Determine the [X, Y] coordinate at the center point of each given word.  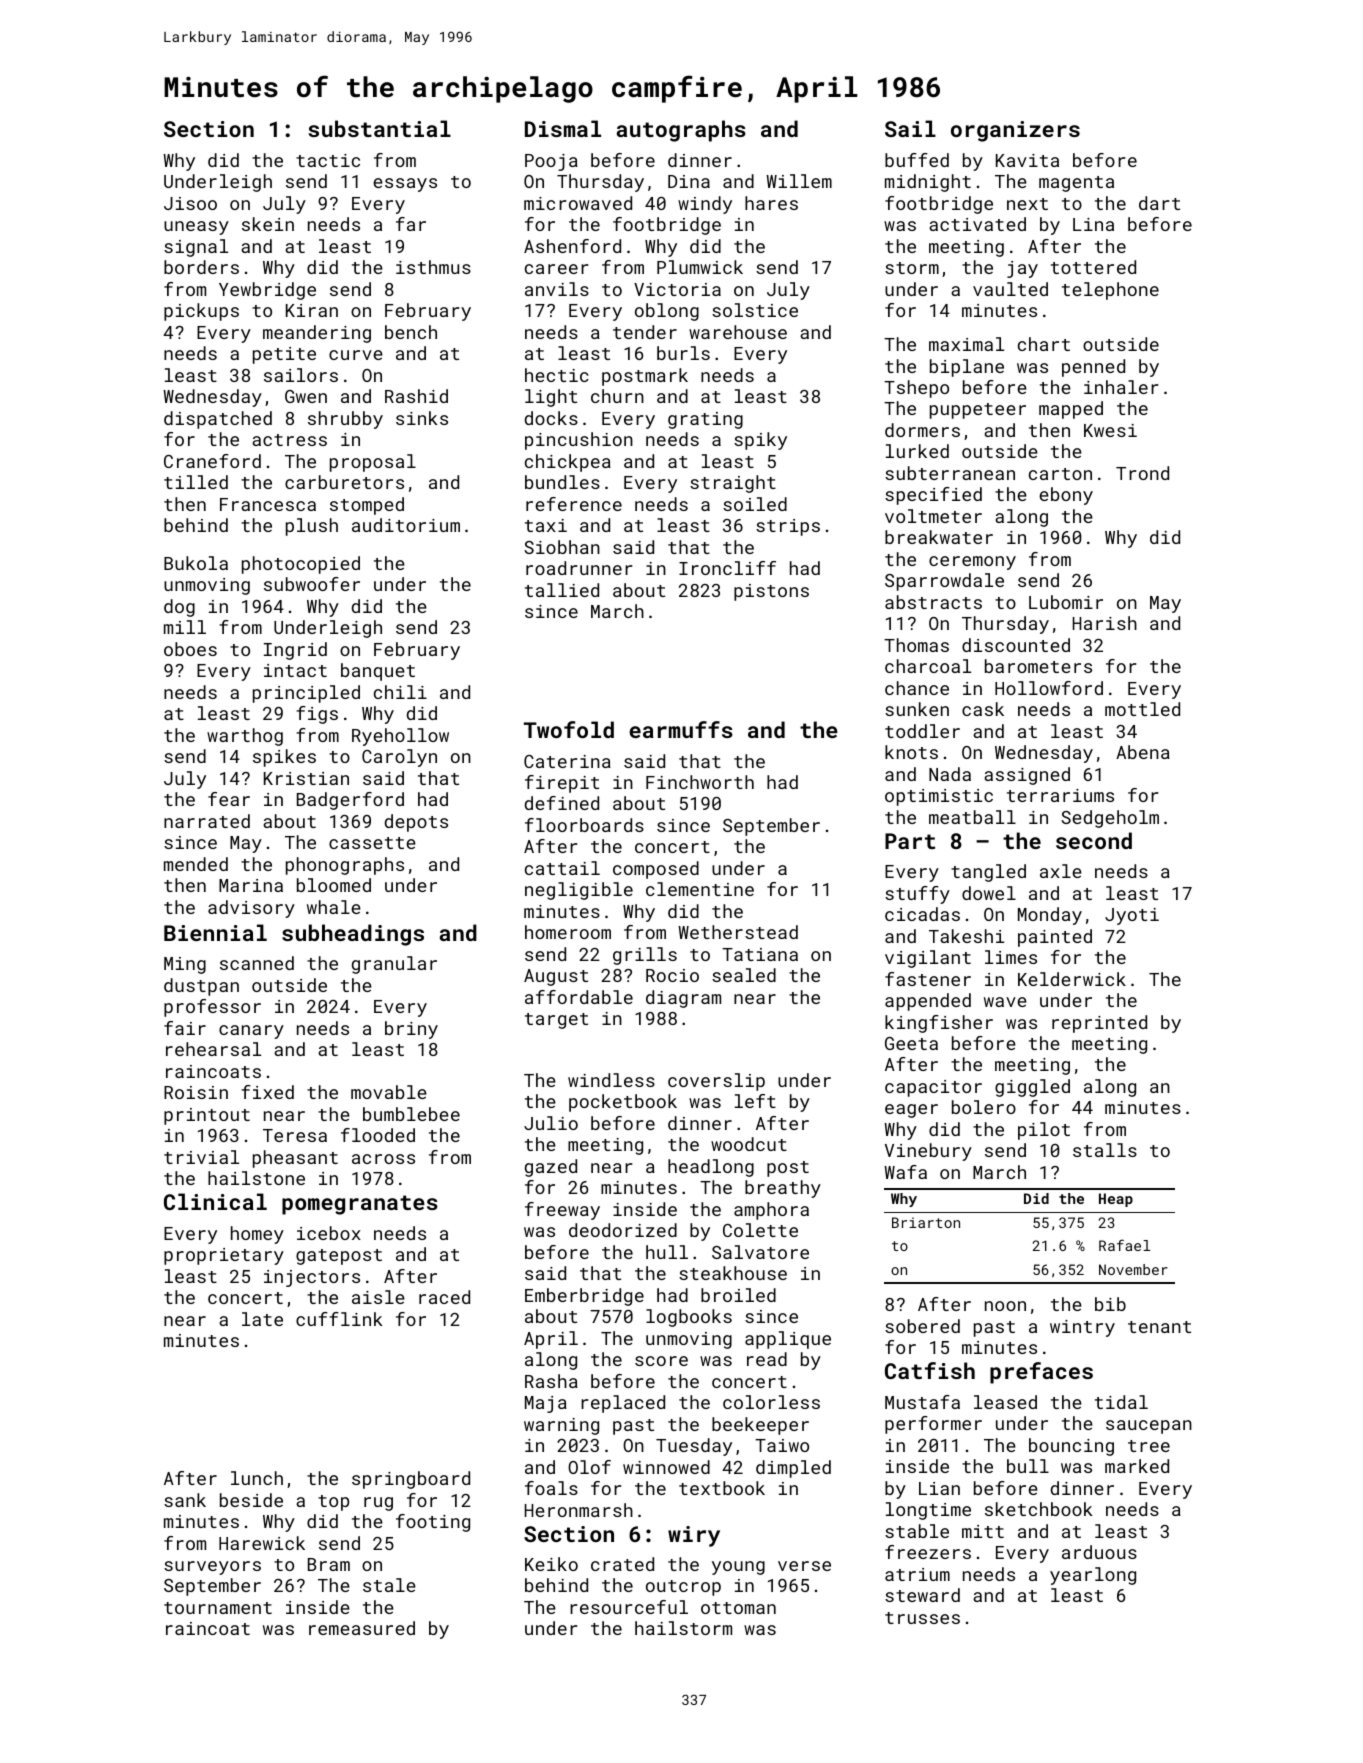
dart [1159, 203]
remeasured [362, 1628]
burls [683, 353]
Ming [185, 965]
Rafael [1124, 1245]
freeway [562, 1211]
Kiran [312, 310]
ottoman [738, 1608]
